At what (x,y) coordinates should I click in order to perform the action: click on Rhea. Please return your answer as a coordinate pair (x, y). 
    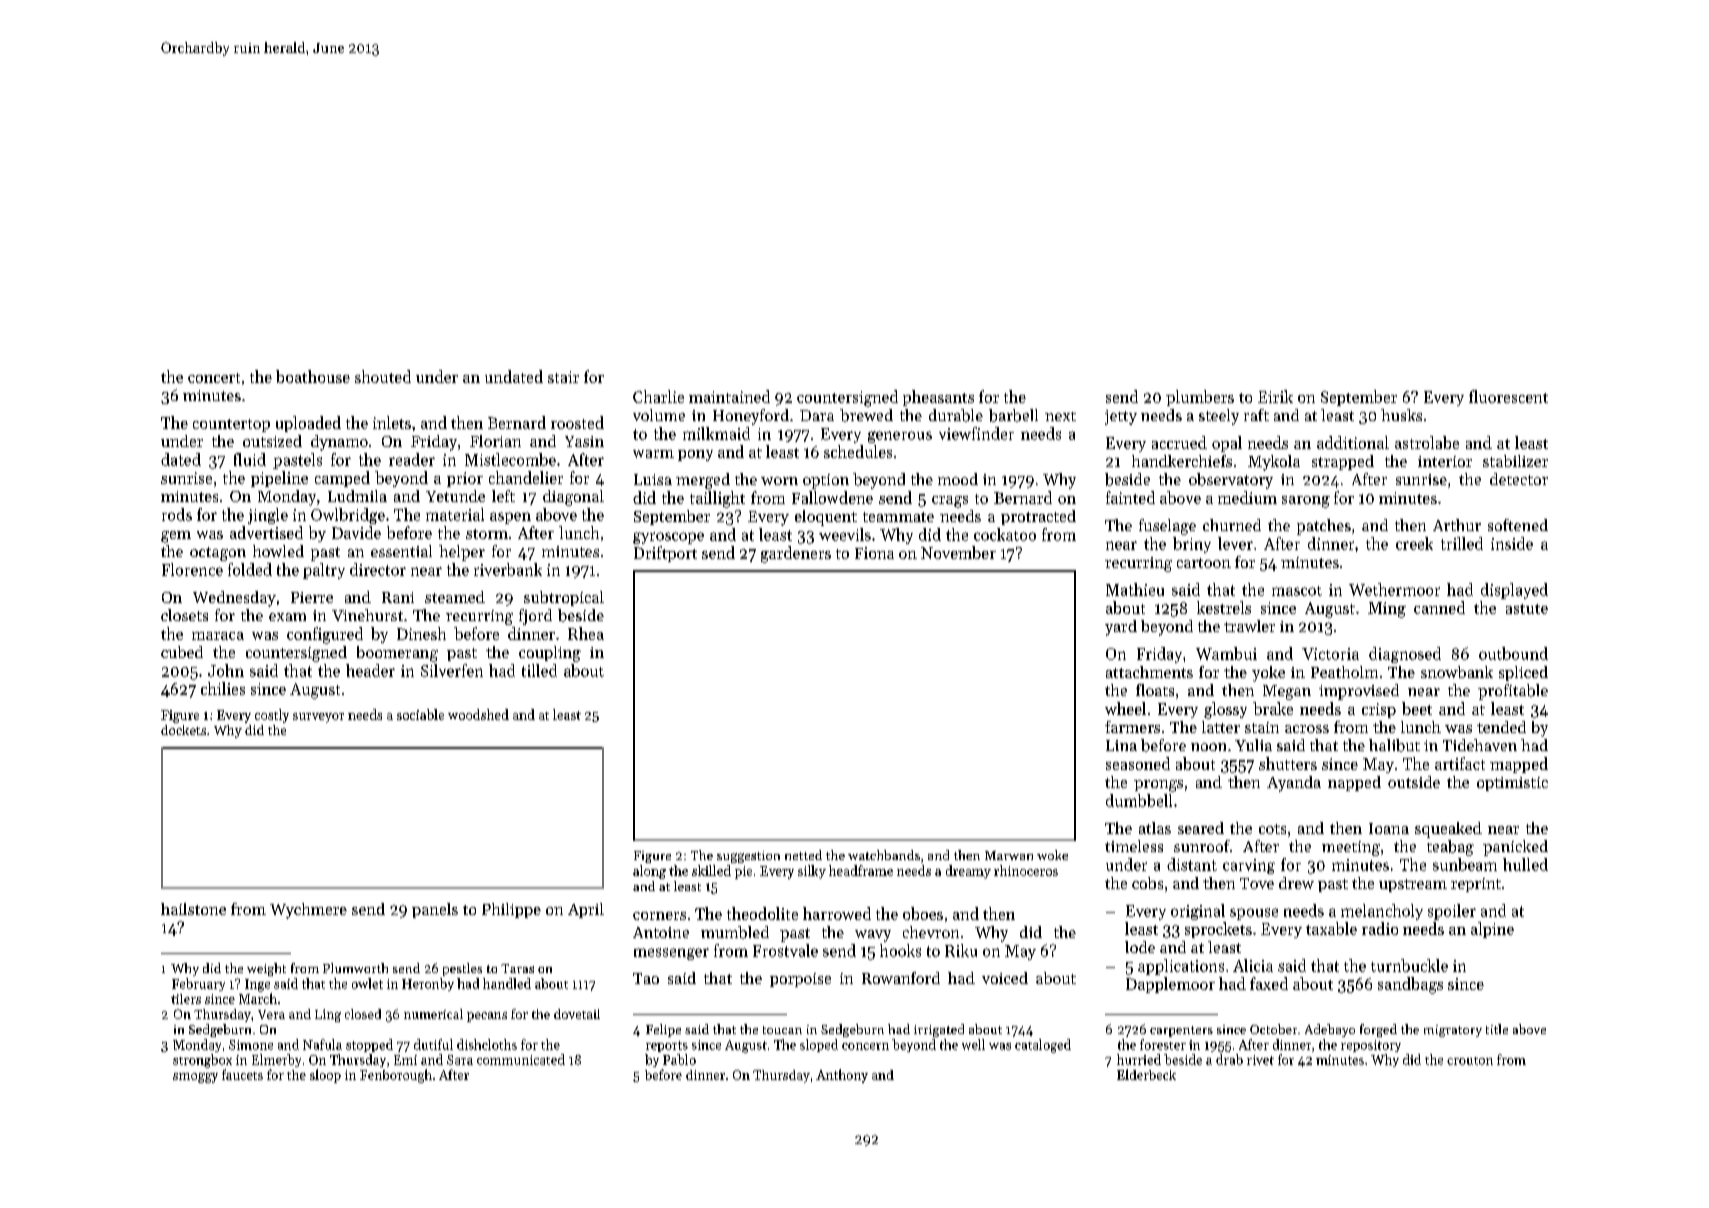
    Looking at the image, I should click on (586, 633).
